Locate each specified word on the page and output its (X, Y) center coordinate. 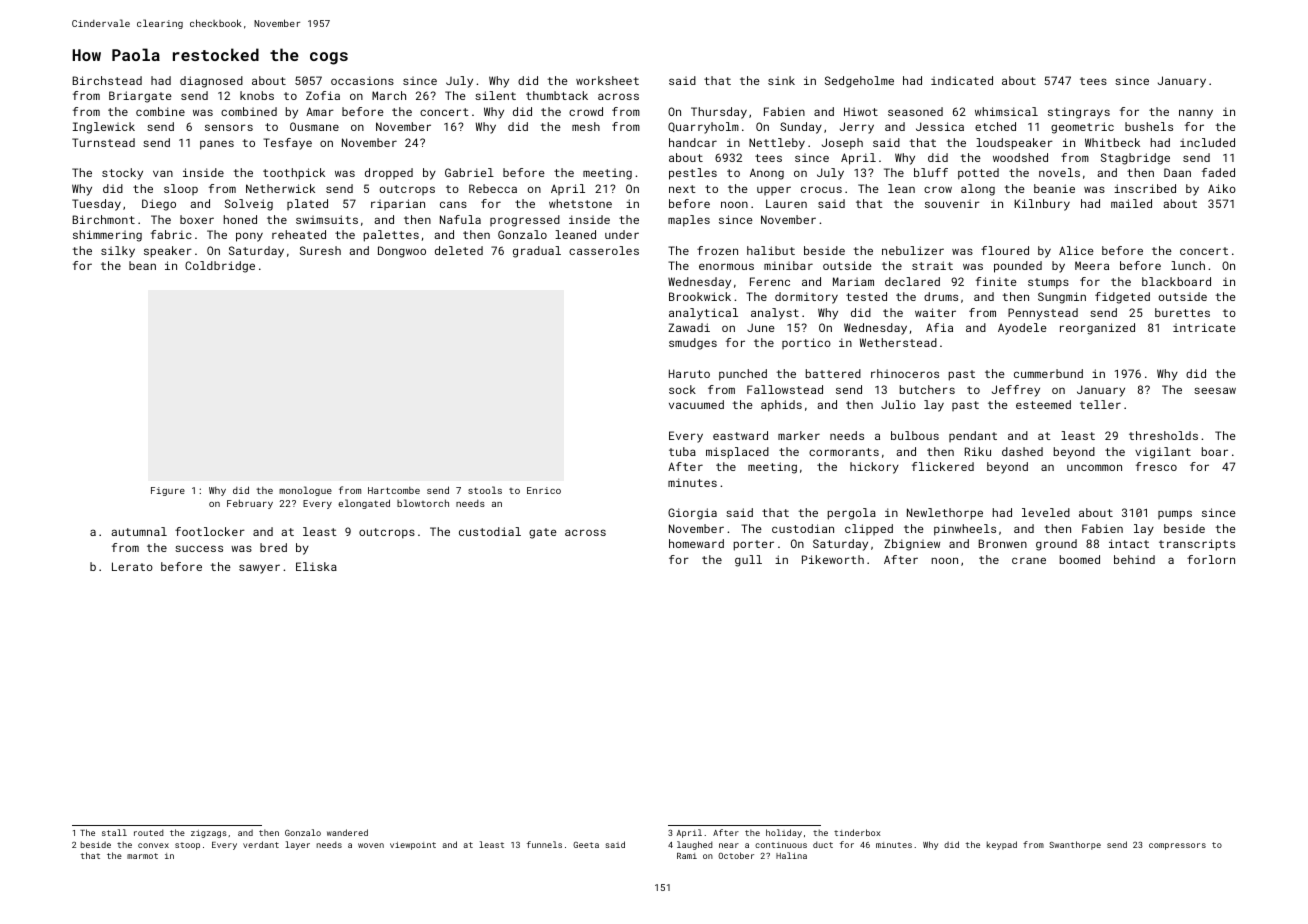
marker (799, 435)
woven (371, 845)
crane (1029, 560)
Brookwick (700, 296)
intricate (1204, 327)
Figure (168, 491)
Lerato (132, 566)
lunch (1188, 265)
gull (748, 561)
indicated (962, 80)
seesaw (1215, 390)
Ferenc (770, 281)
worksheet (607, 80)
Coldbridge (220, 267)
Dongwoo (402, 252)
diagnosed (211, 82)
